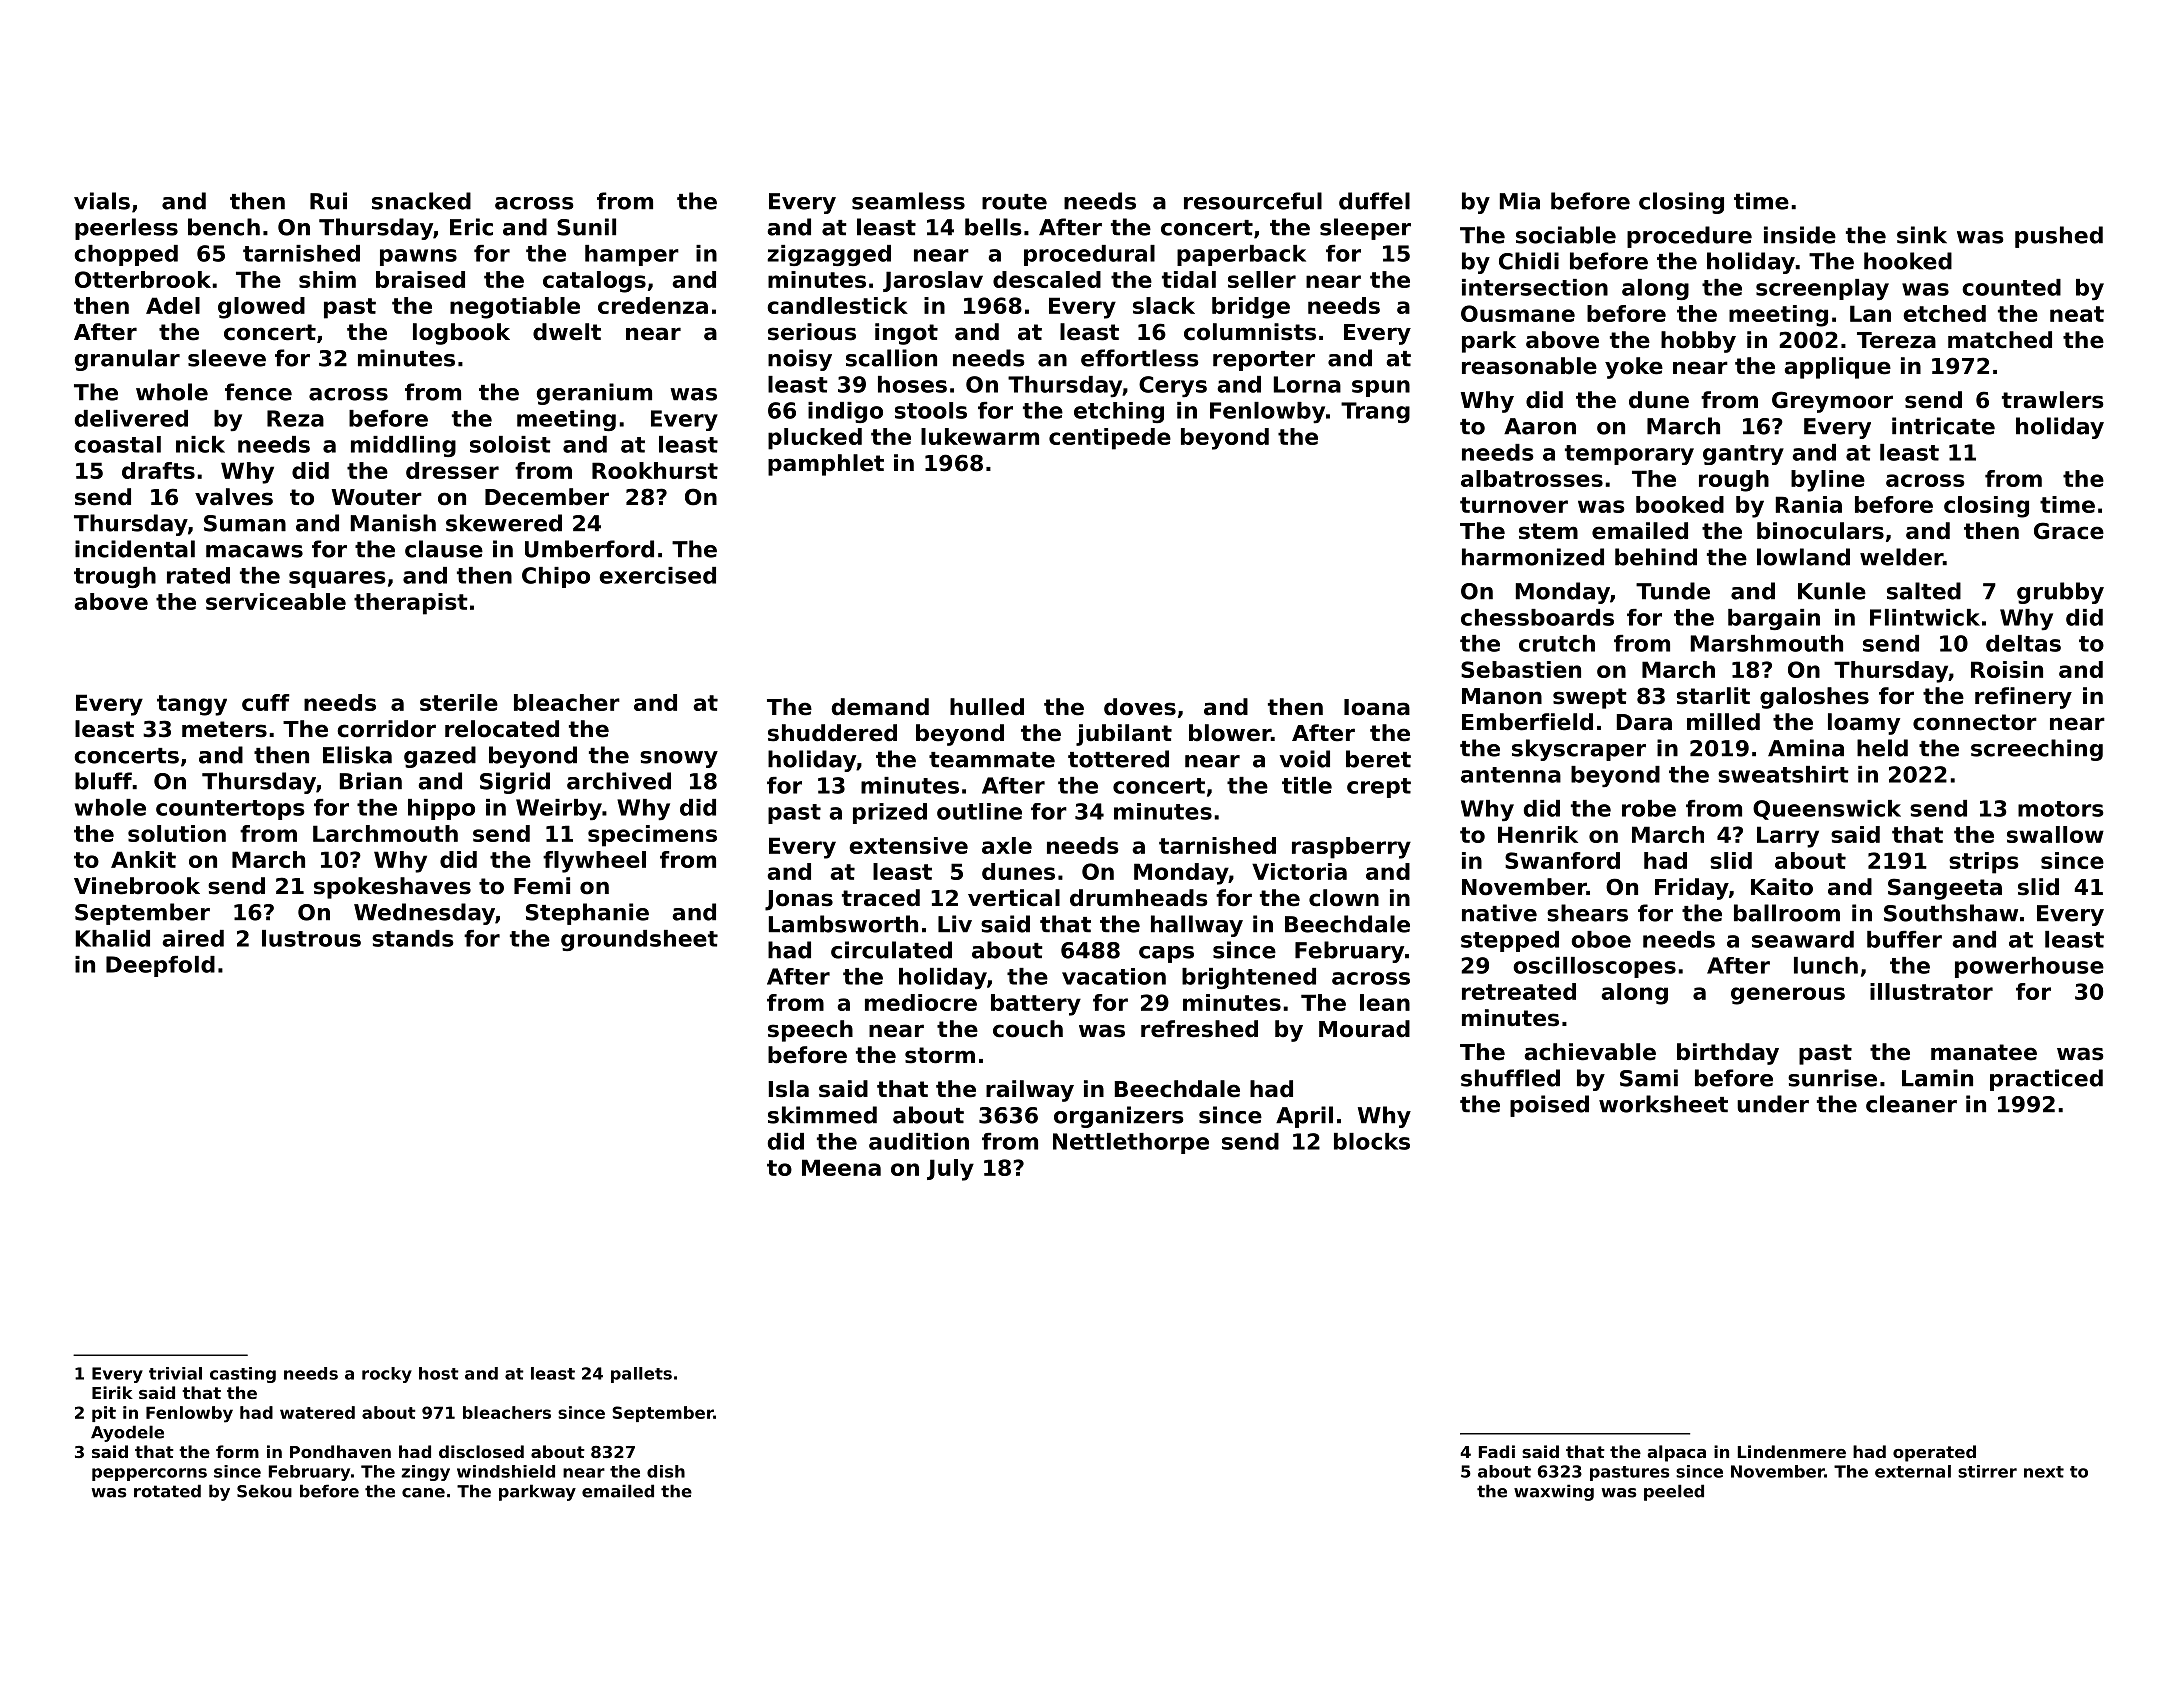  I want to click on achievable, so click(1590, 1052).
